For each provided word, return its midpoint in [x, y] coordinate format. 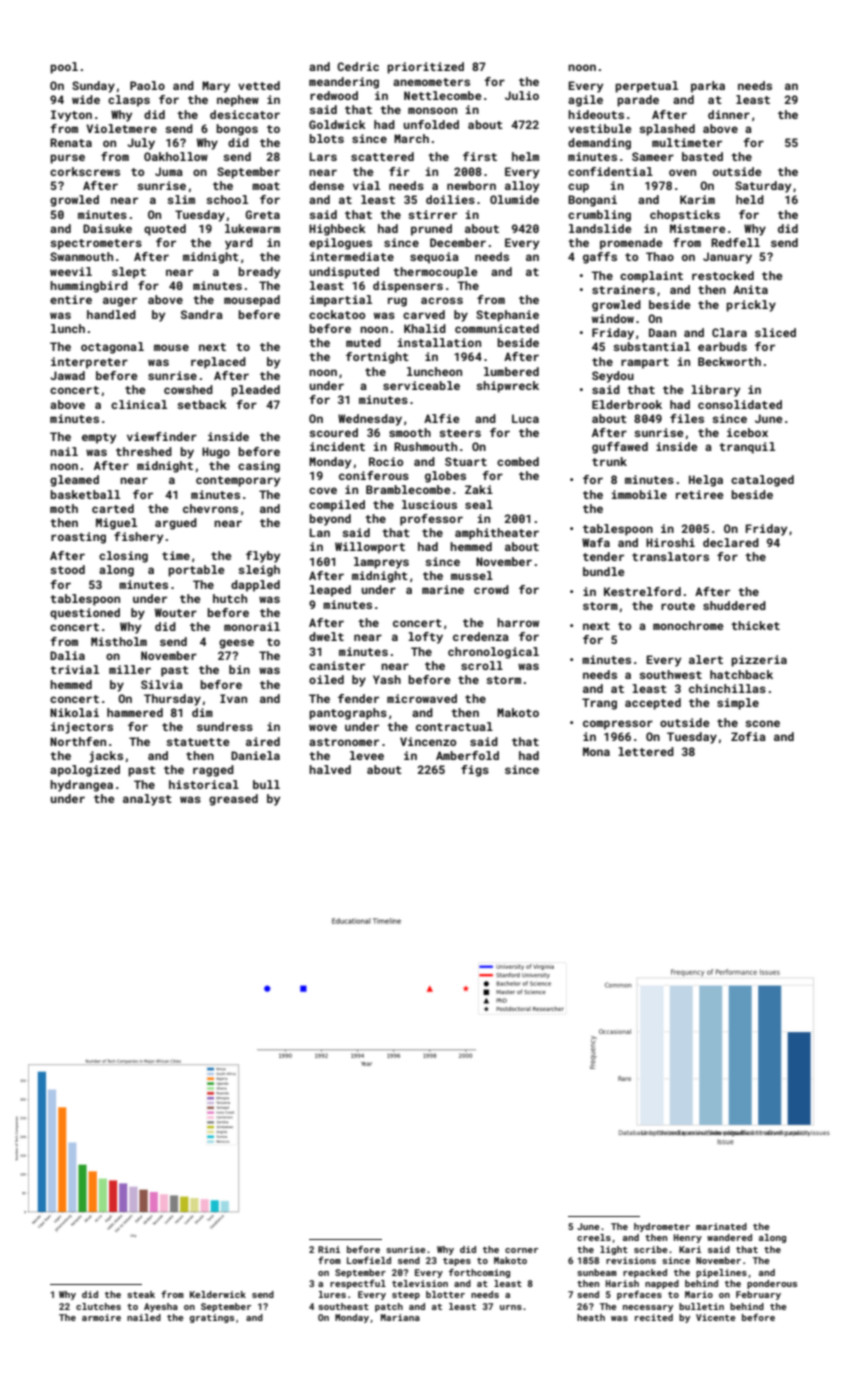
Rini [329, 1249]
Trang [599, 704]
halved [330, 769]
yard [239, 244]
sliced [775, 332]
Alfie [441, 418]
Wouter [176, 612]
